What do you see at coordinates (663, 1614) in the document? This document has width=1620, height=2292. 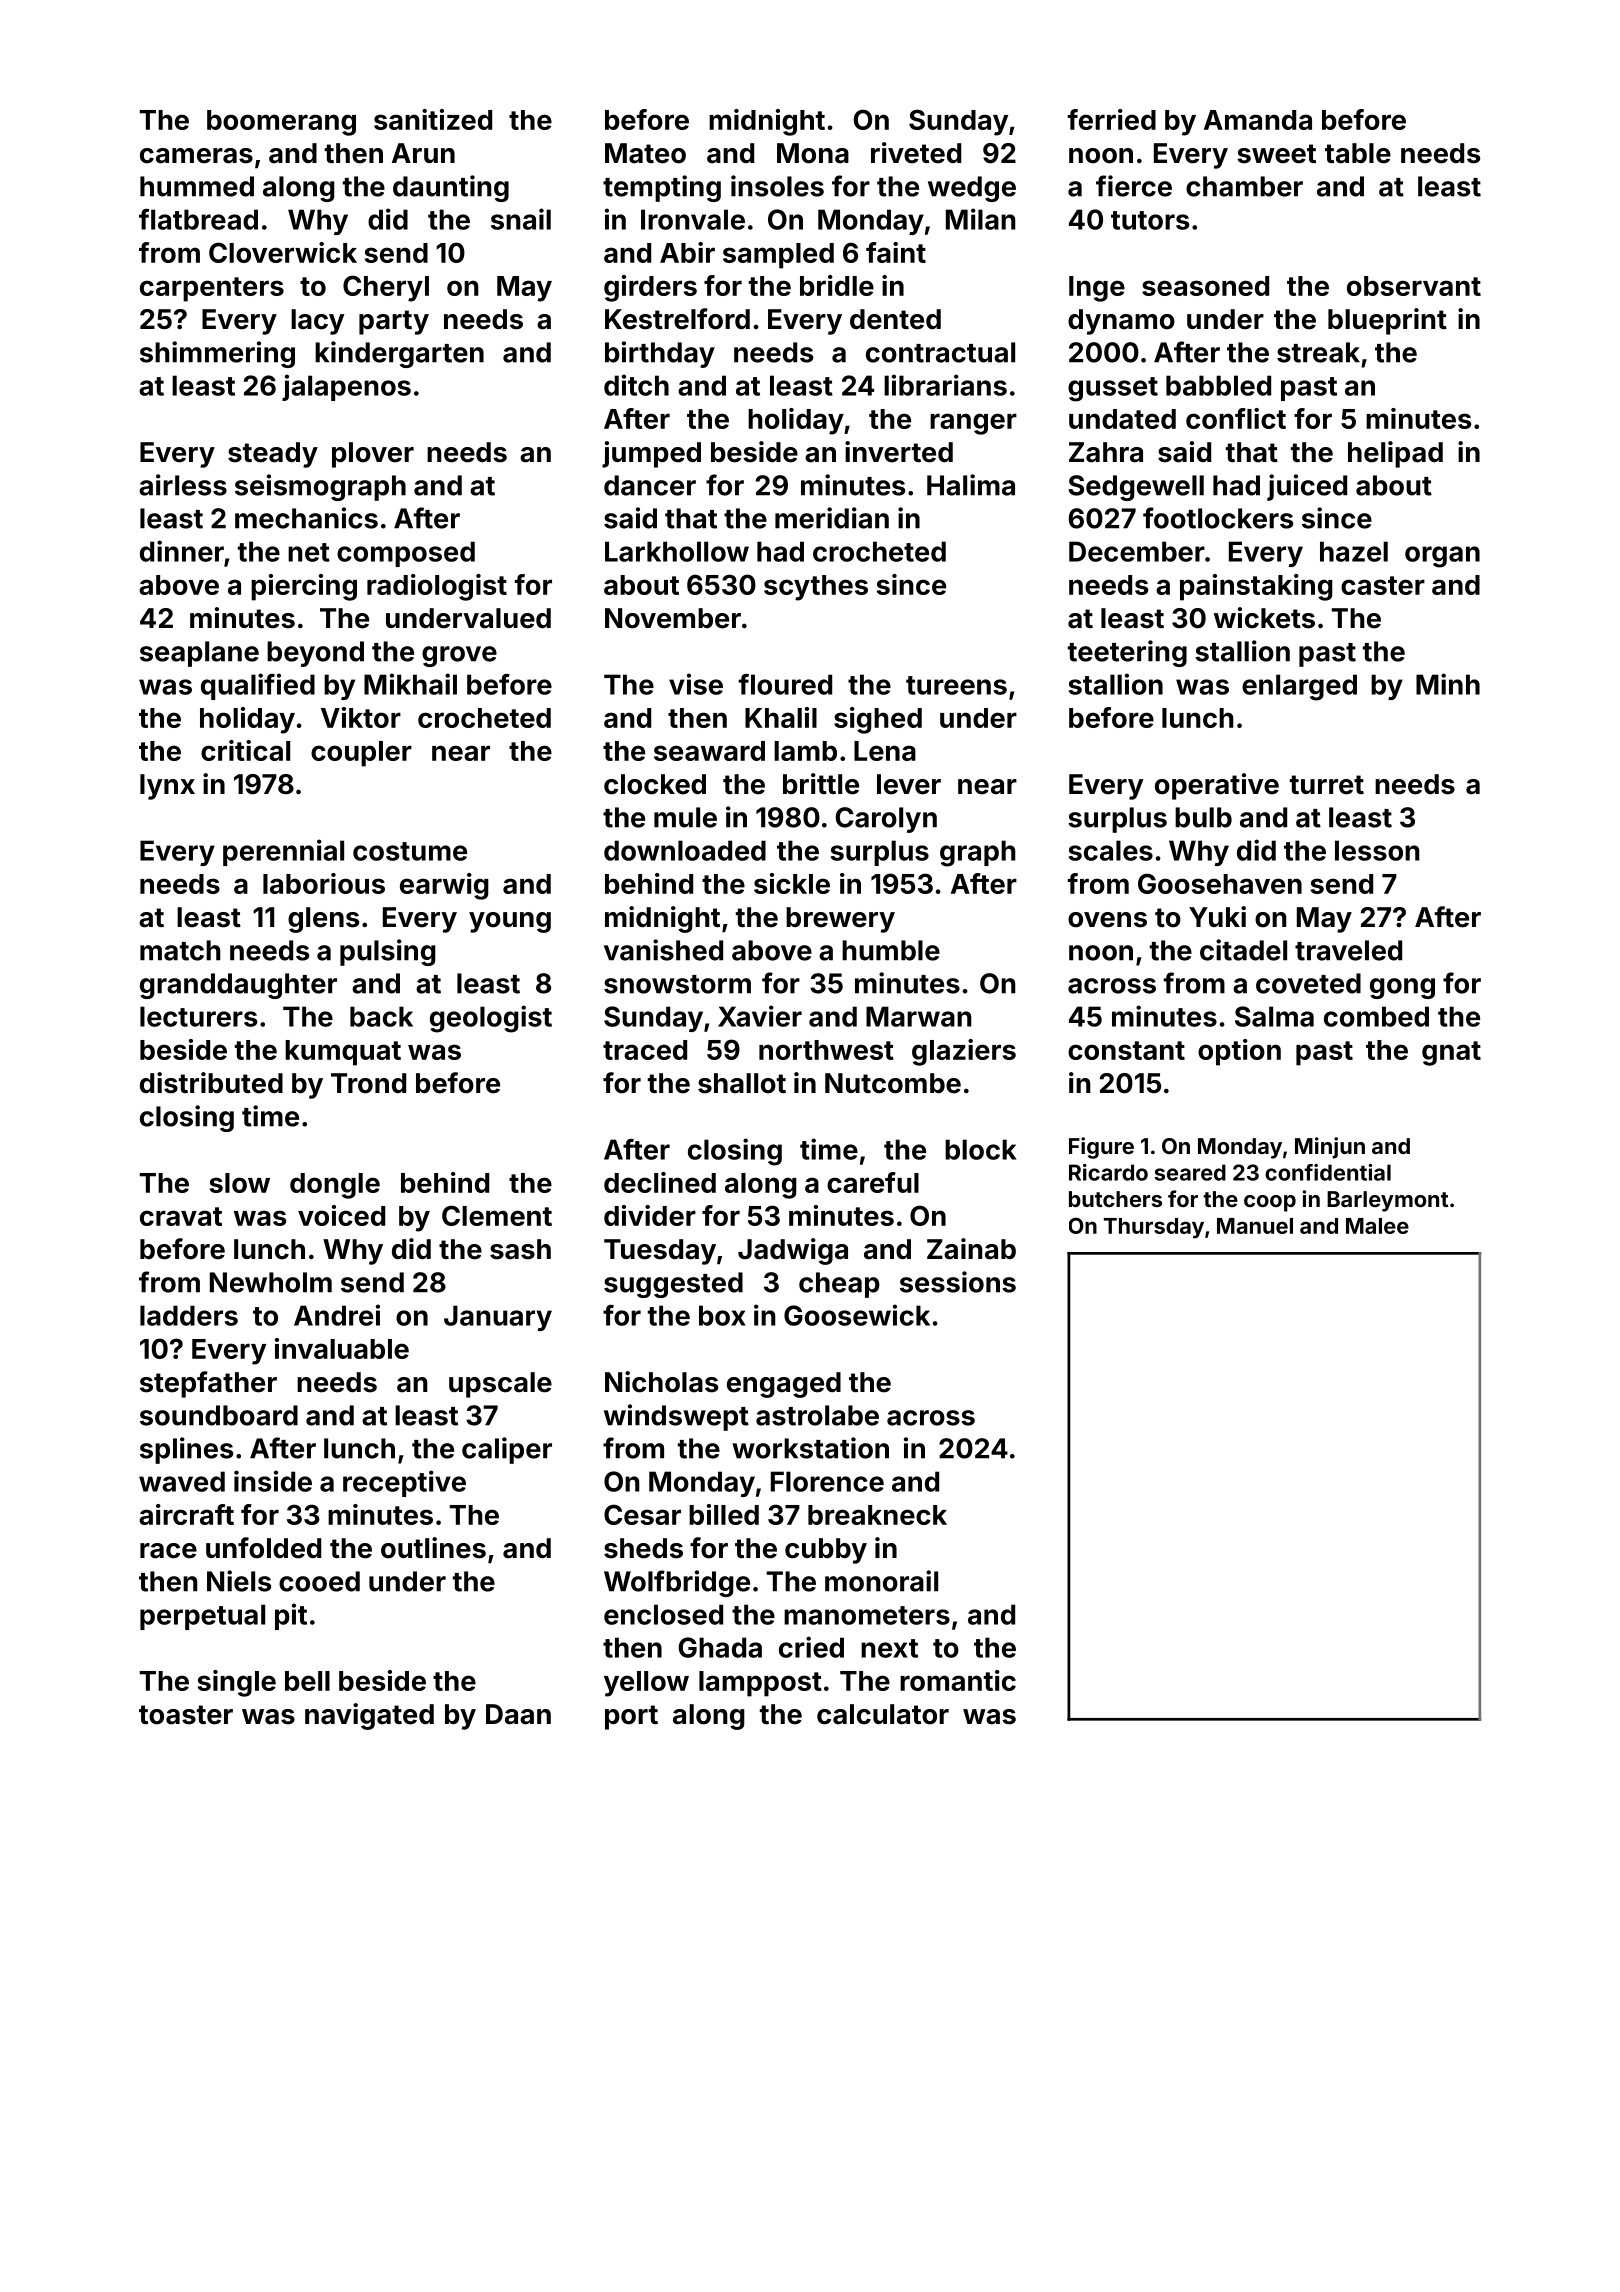 I see `enclosed` at bounding box center [663, 1614].
